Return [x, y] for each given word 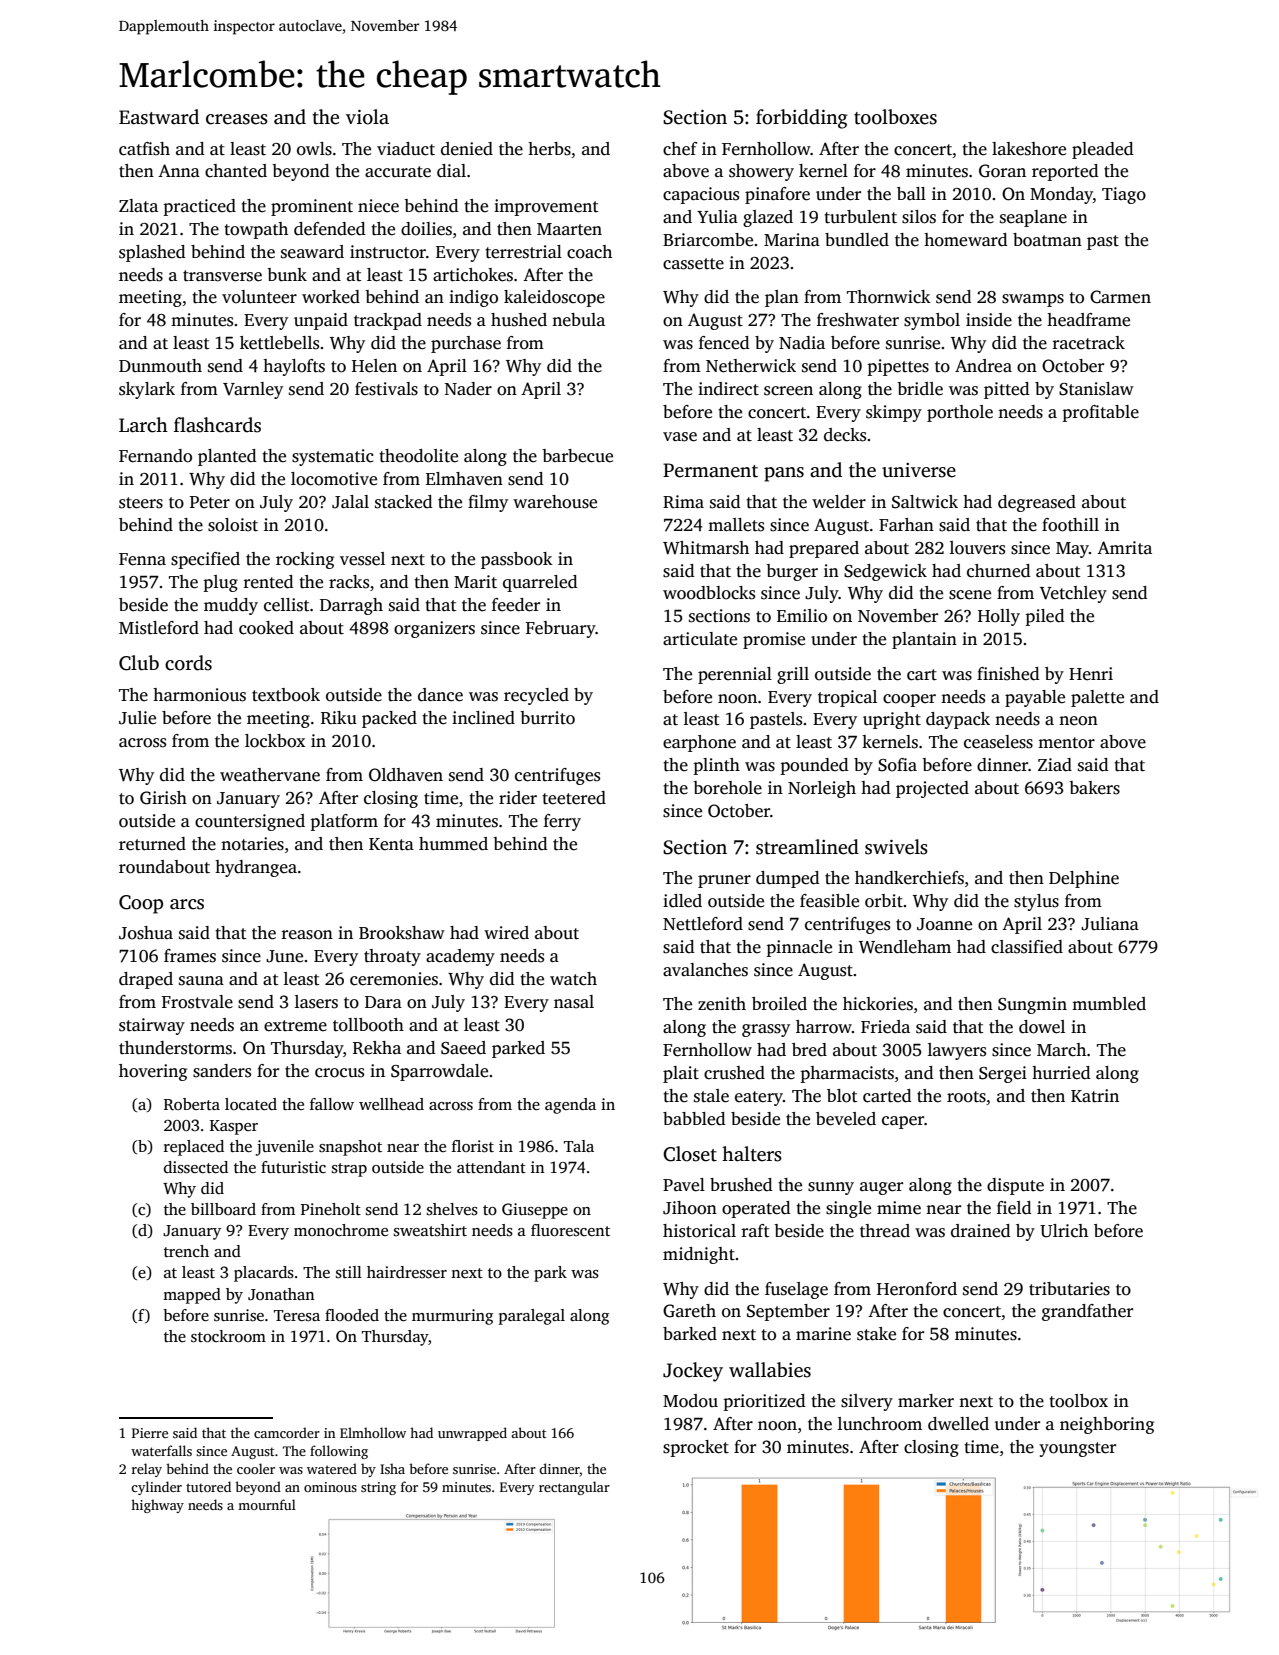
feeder [516, 605]
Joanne [944, 924]
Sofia [897, 765]
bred [809, 1050]
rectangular [574, 1488]
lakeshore [1029, 149]
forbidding [802, 119]
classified [1027, 947]
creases [237, 119]
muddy [231, 606]
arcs [187, 904]
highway [157, 1506]
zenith [722, 1004]
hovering [153, 1072]
